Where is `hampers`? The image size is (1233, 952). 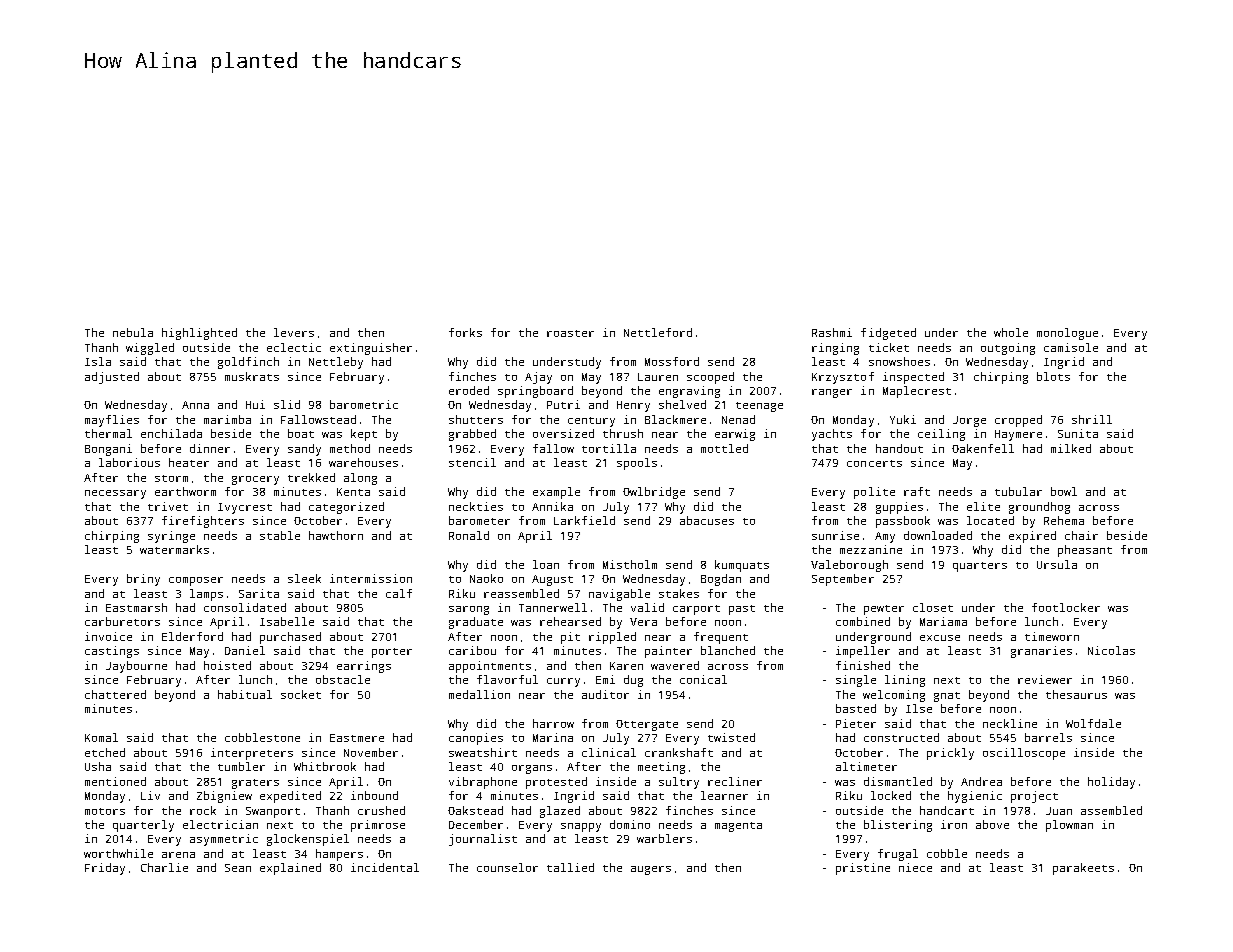 hampers is located at coordinates (339, 855).
